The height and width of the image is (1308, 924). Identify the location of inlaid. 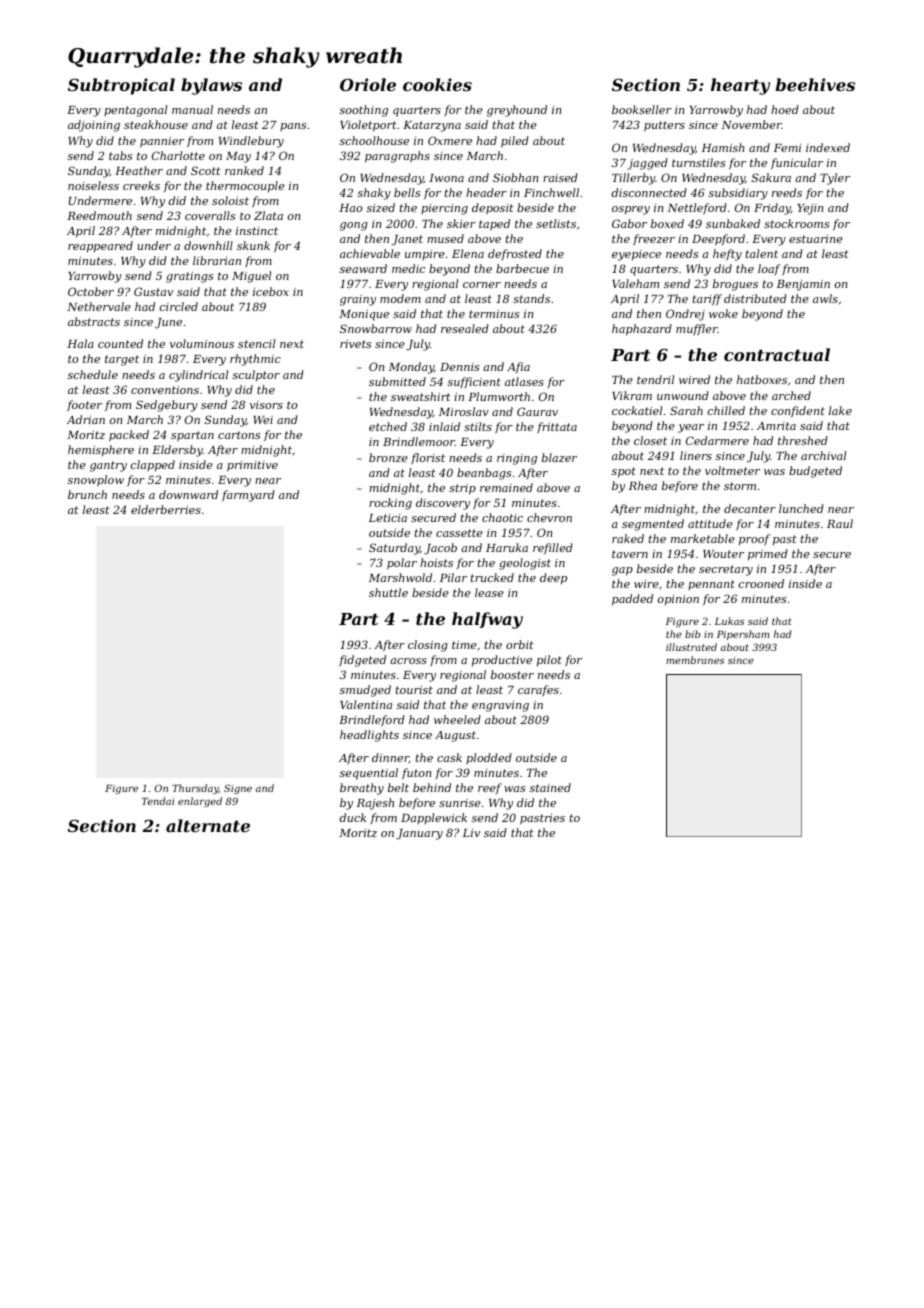
(444, 426).
